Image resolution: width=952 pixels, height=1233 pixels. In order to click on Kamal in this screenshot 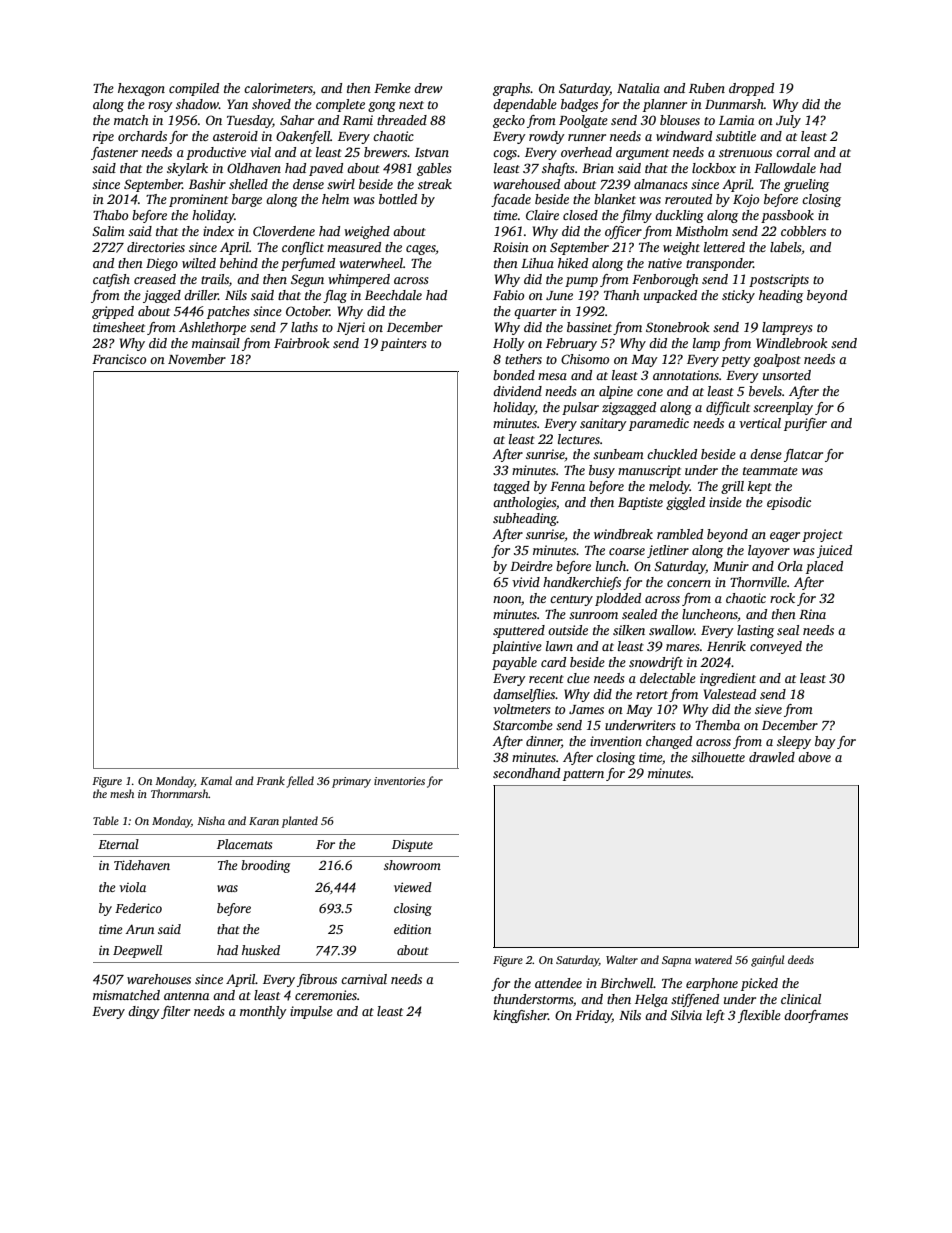, I will do `click(216, 780)`.
